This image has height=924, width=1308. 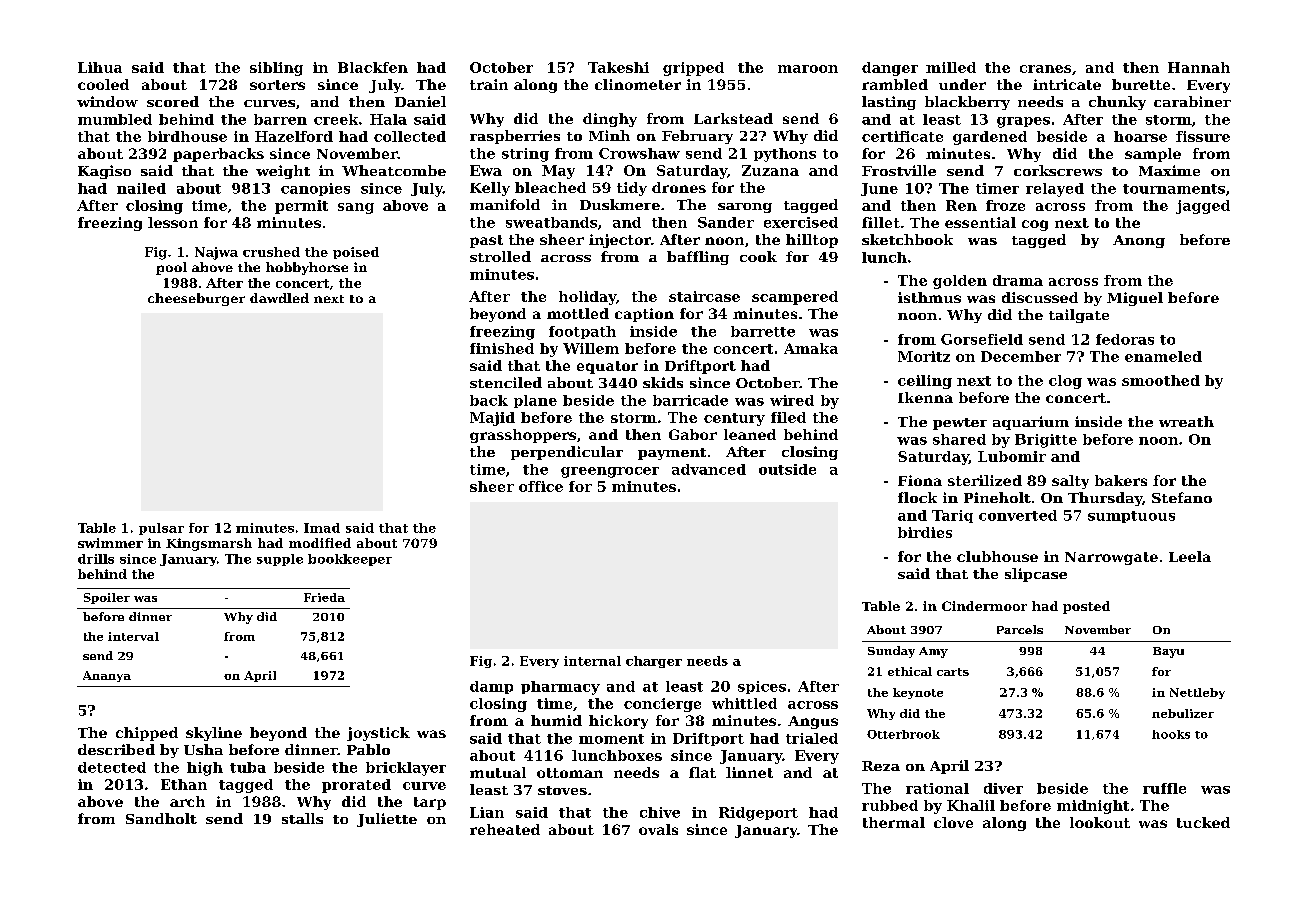 What do you see at coordinates (693, 434) in the image?
I see `Gabor` at bounding box center [693, 434].
